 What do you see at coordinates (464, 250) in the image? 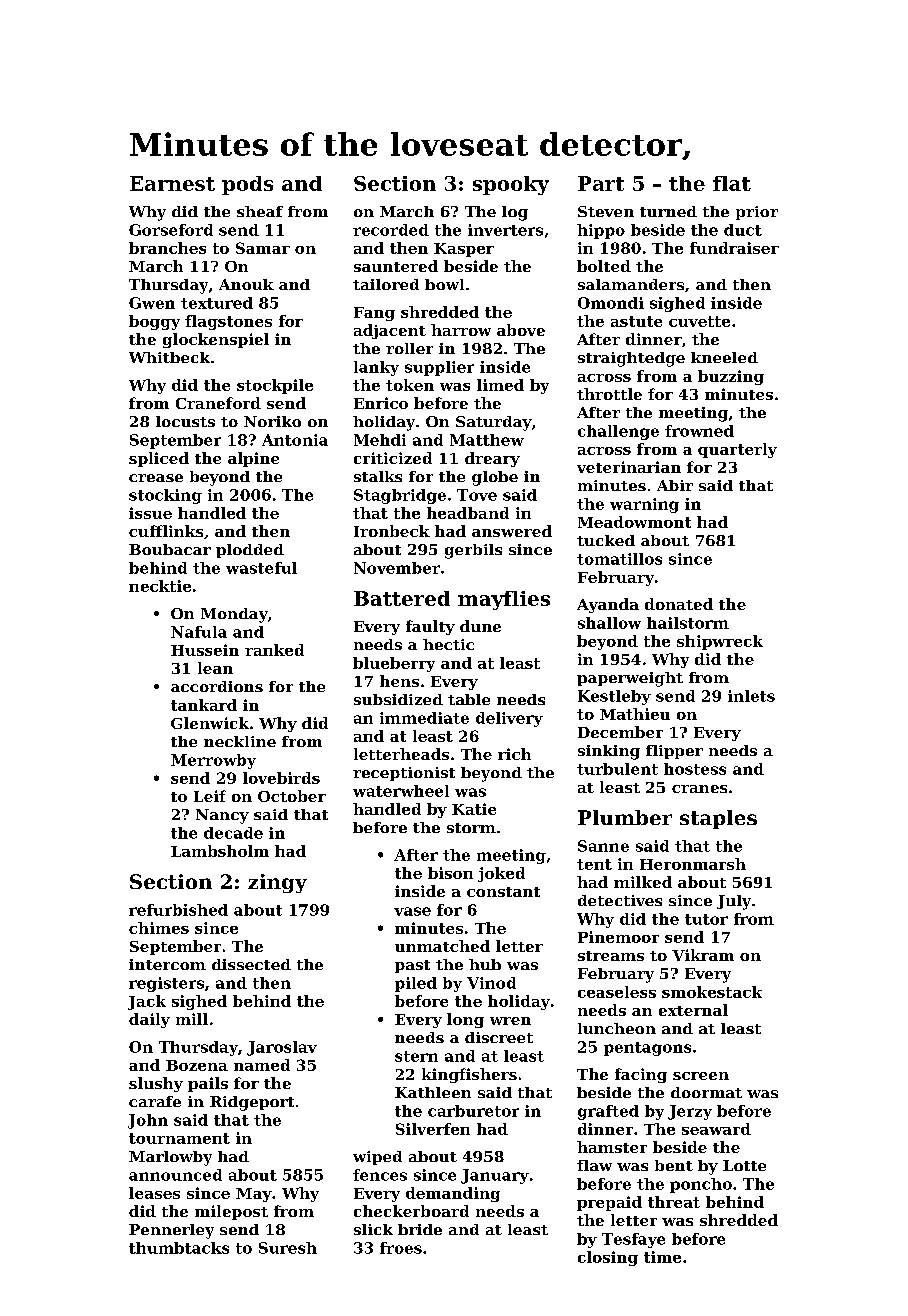
I see `Kasper` at bounding box center [464, 250].
